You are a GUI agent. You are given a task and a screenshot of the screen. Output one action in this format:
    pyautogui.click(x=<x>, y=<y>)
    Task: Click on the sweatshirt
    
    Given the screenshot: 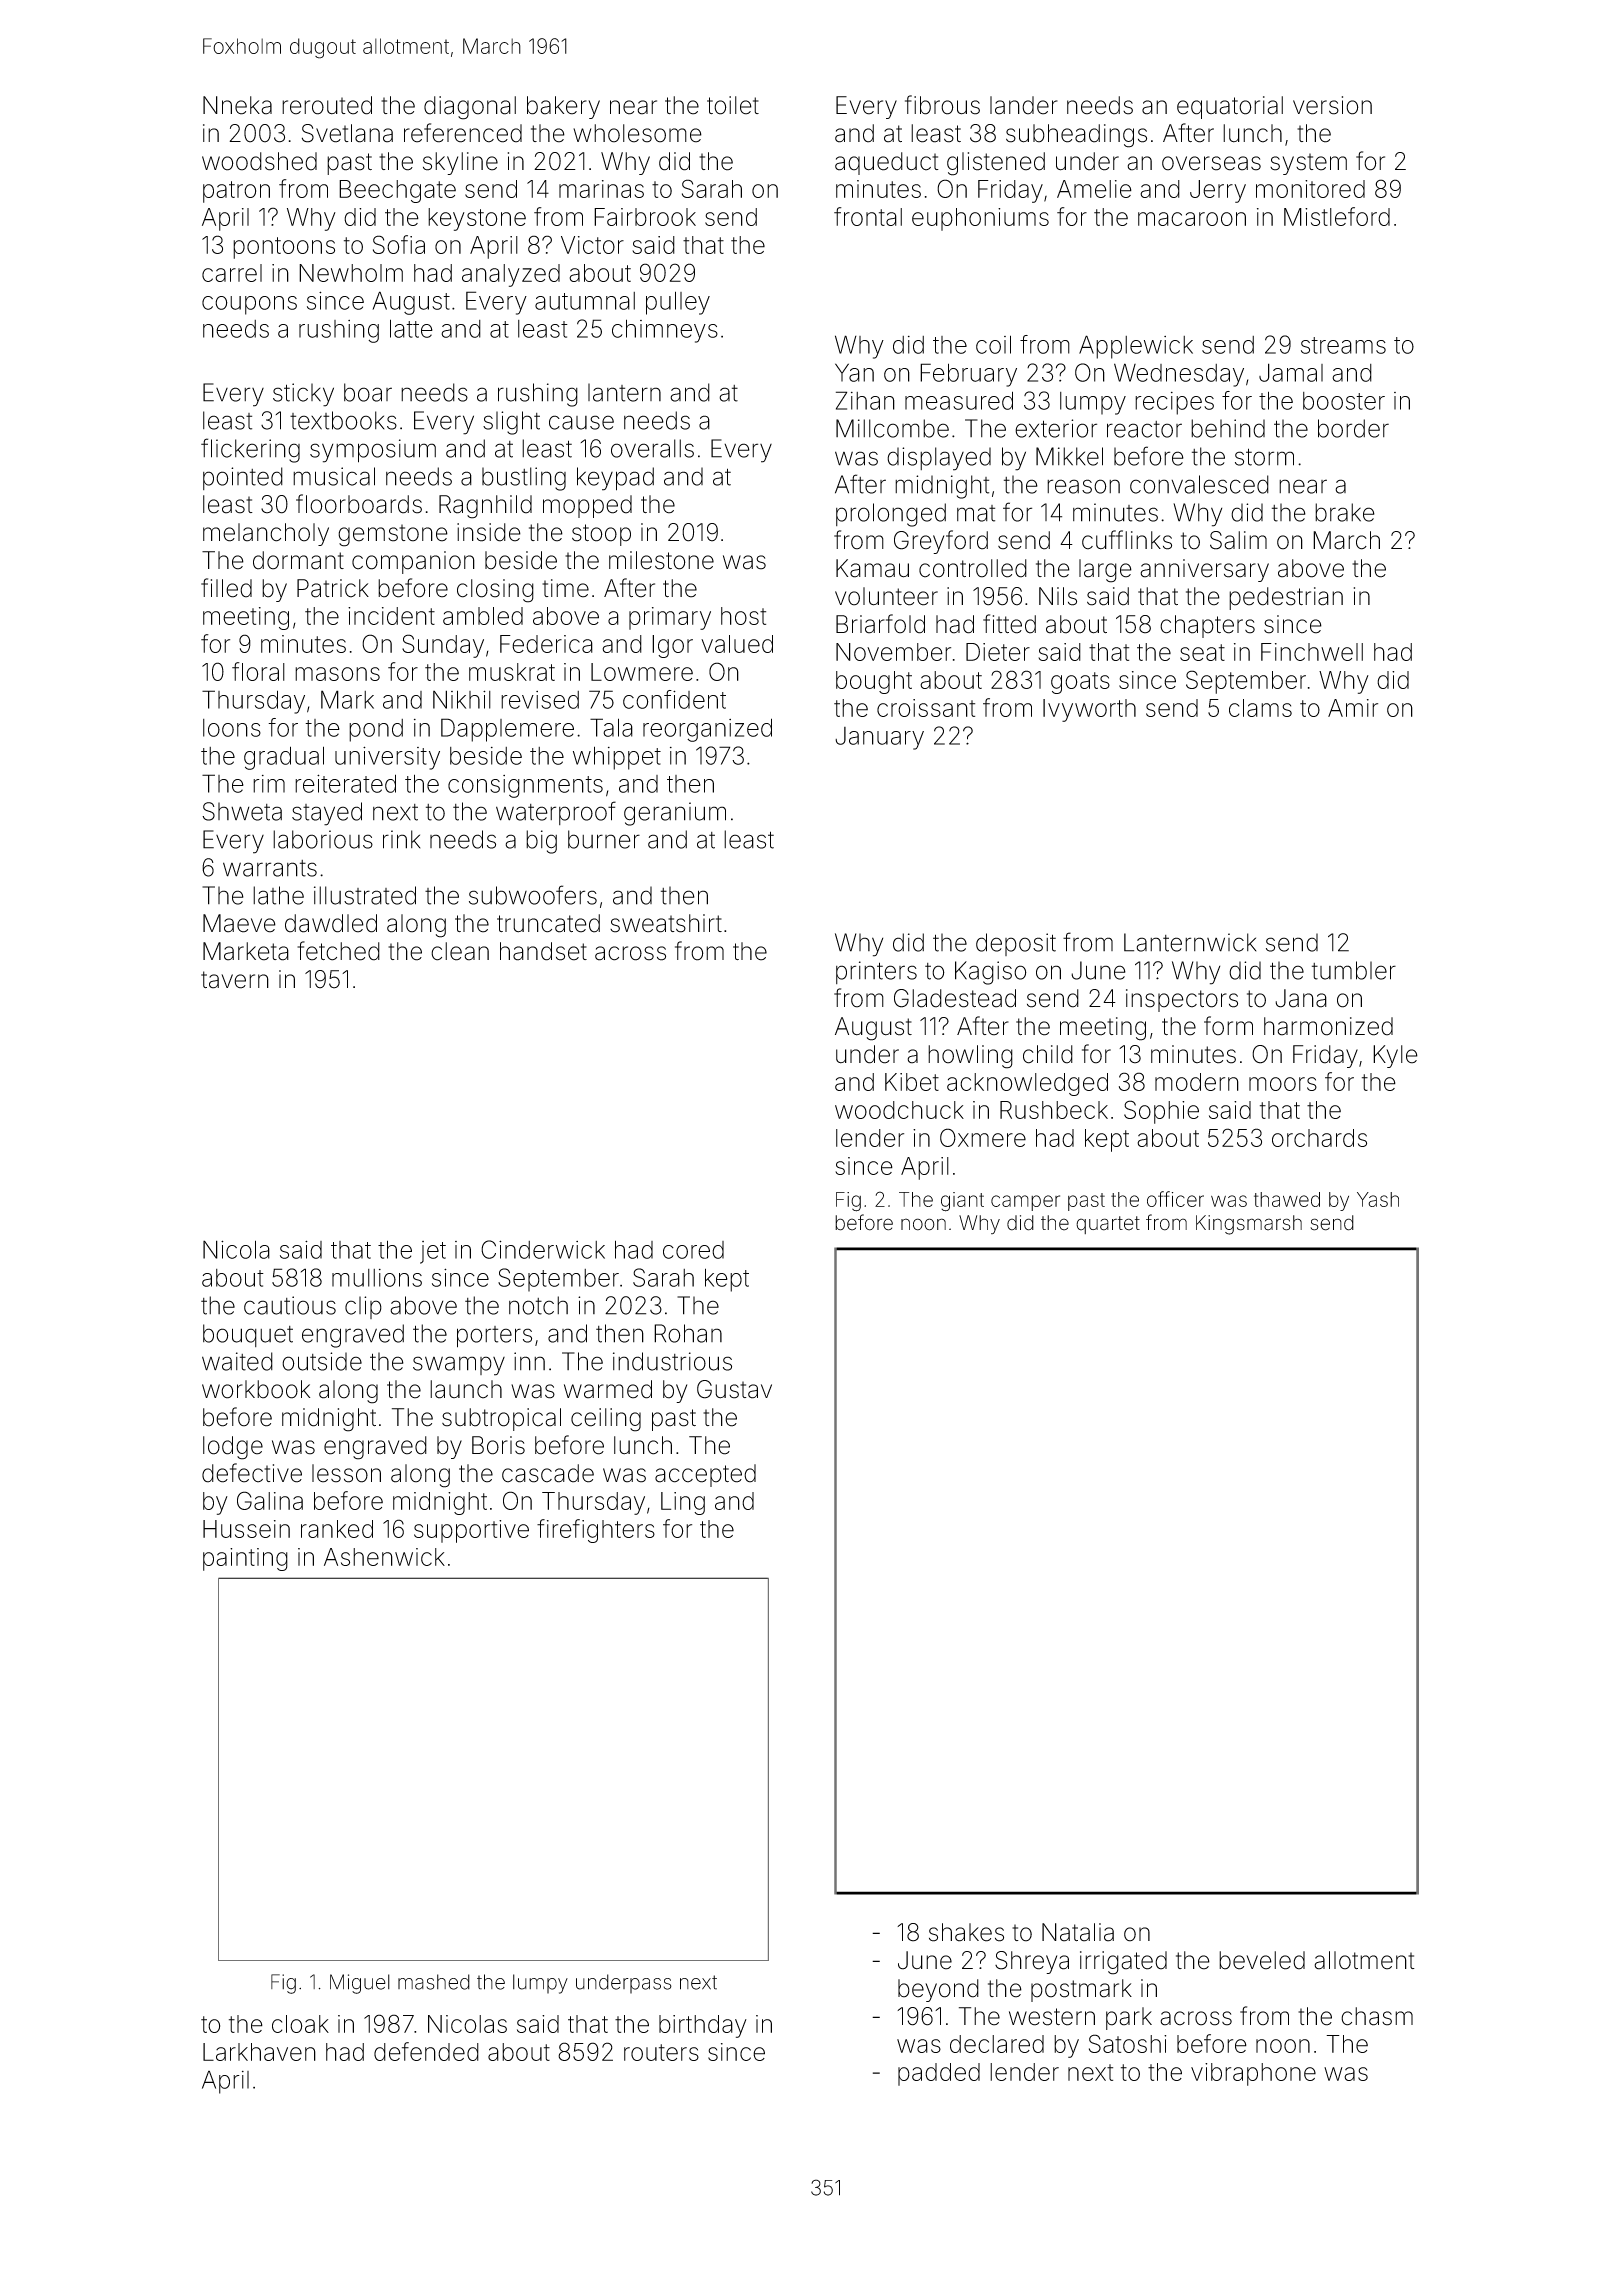 What is the action you would take?
    pyautogui.click(x=666, y=923)
